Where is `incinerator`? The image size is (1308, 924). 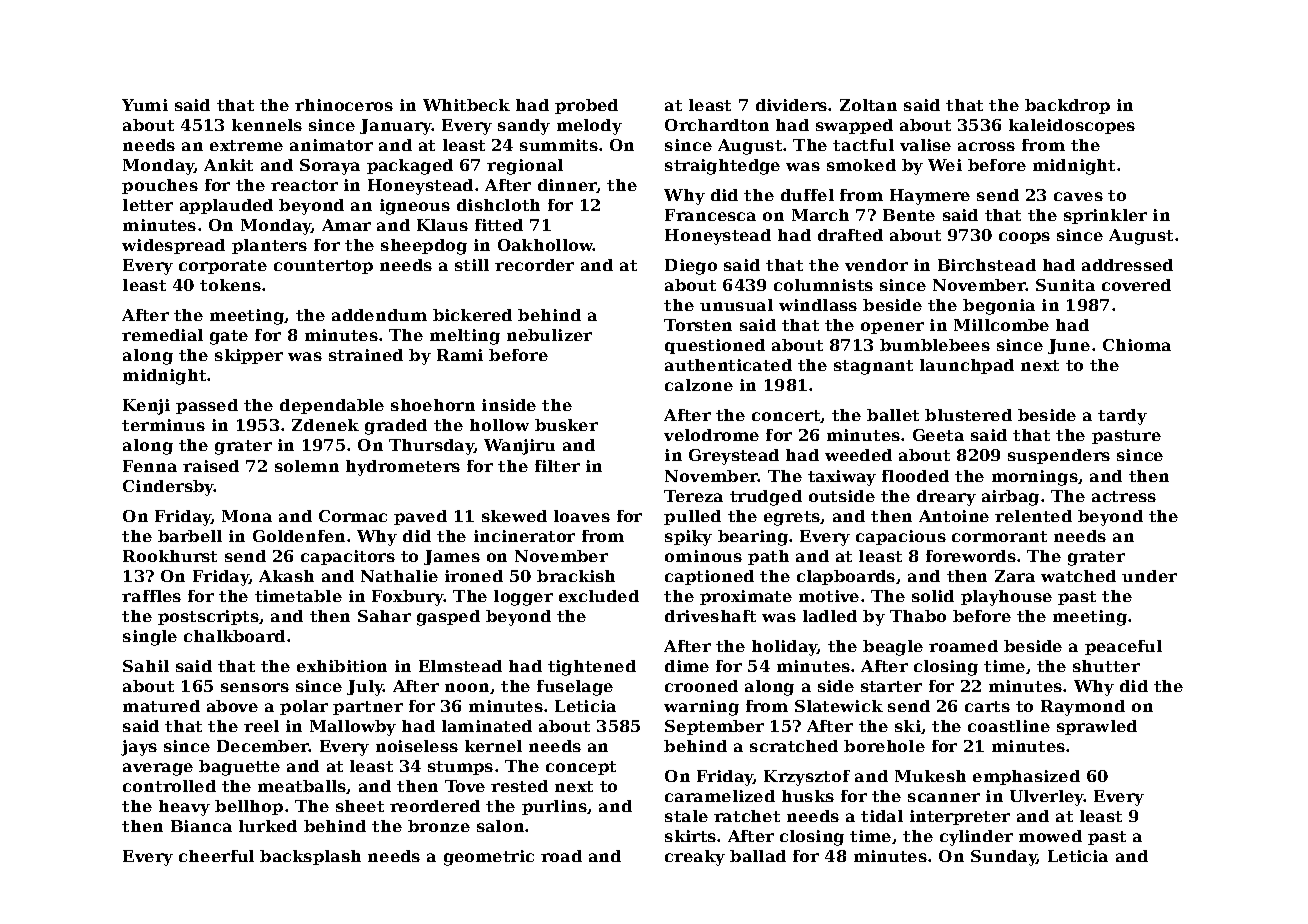 incinerator is located at coordinates (524, 536).
